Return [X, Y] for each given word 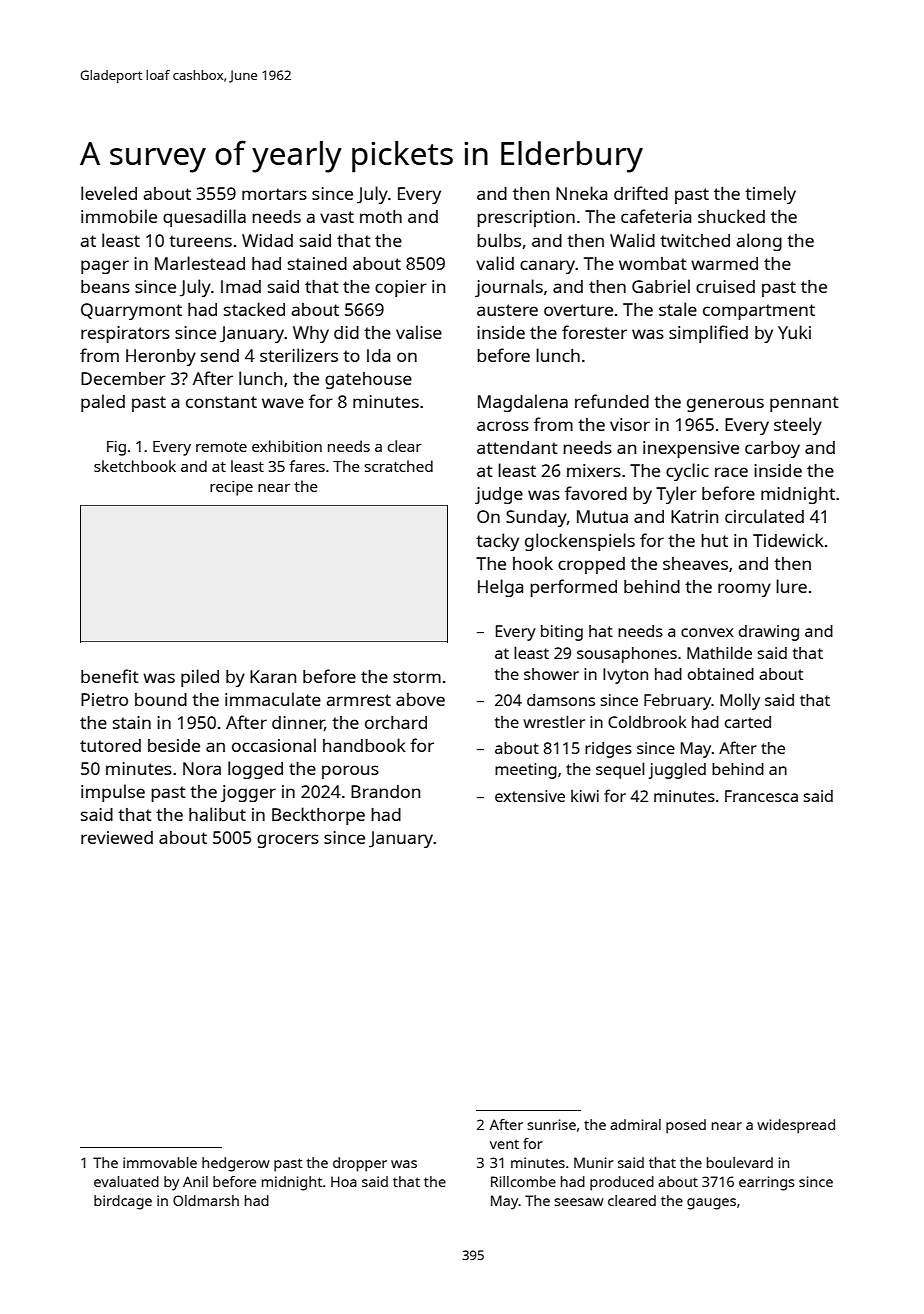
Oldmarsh [206, 1200]
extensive [530, 796]
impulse [113, 793]
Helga [500, 588]
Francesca [761, 796]
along [759, 242]
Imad [241, 286]
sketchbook [135, 466]
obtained [721, 674]
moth [381, 216]
